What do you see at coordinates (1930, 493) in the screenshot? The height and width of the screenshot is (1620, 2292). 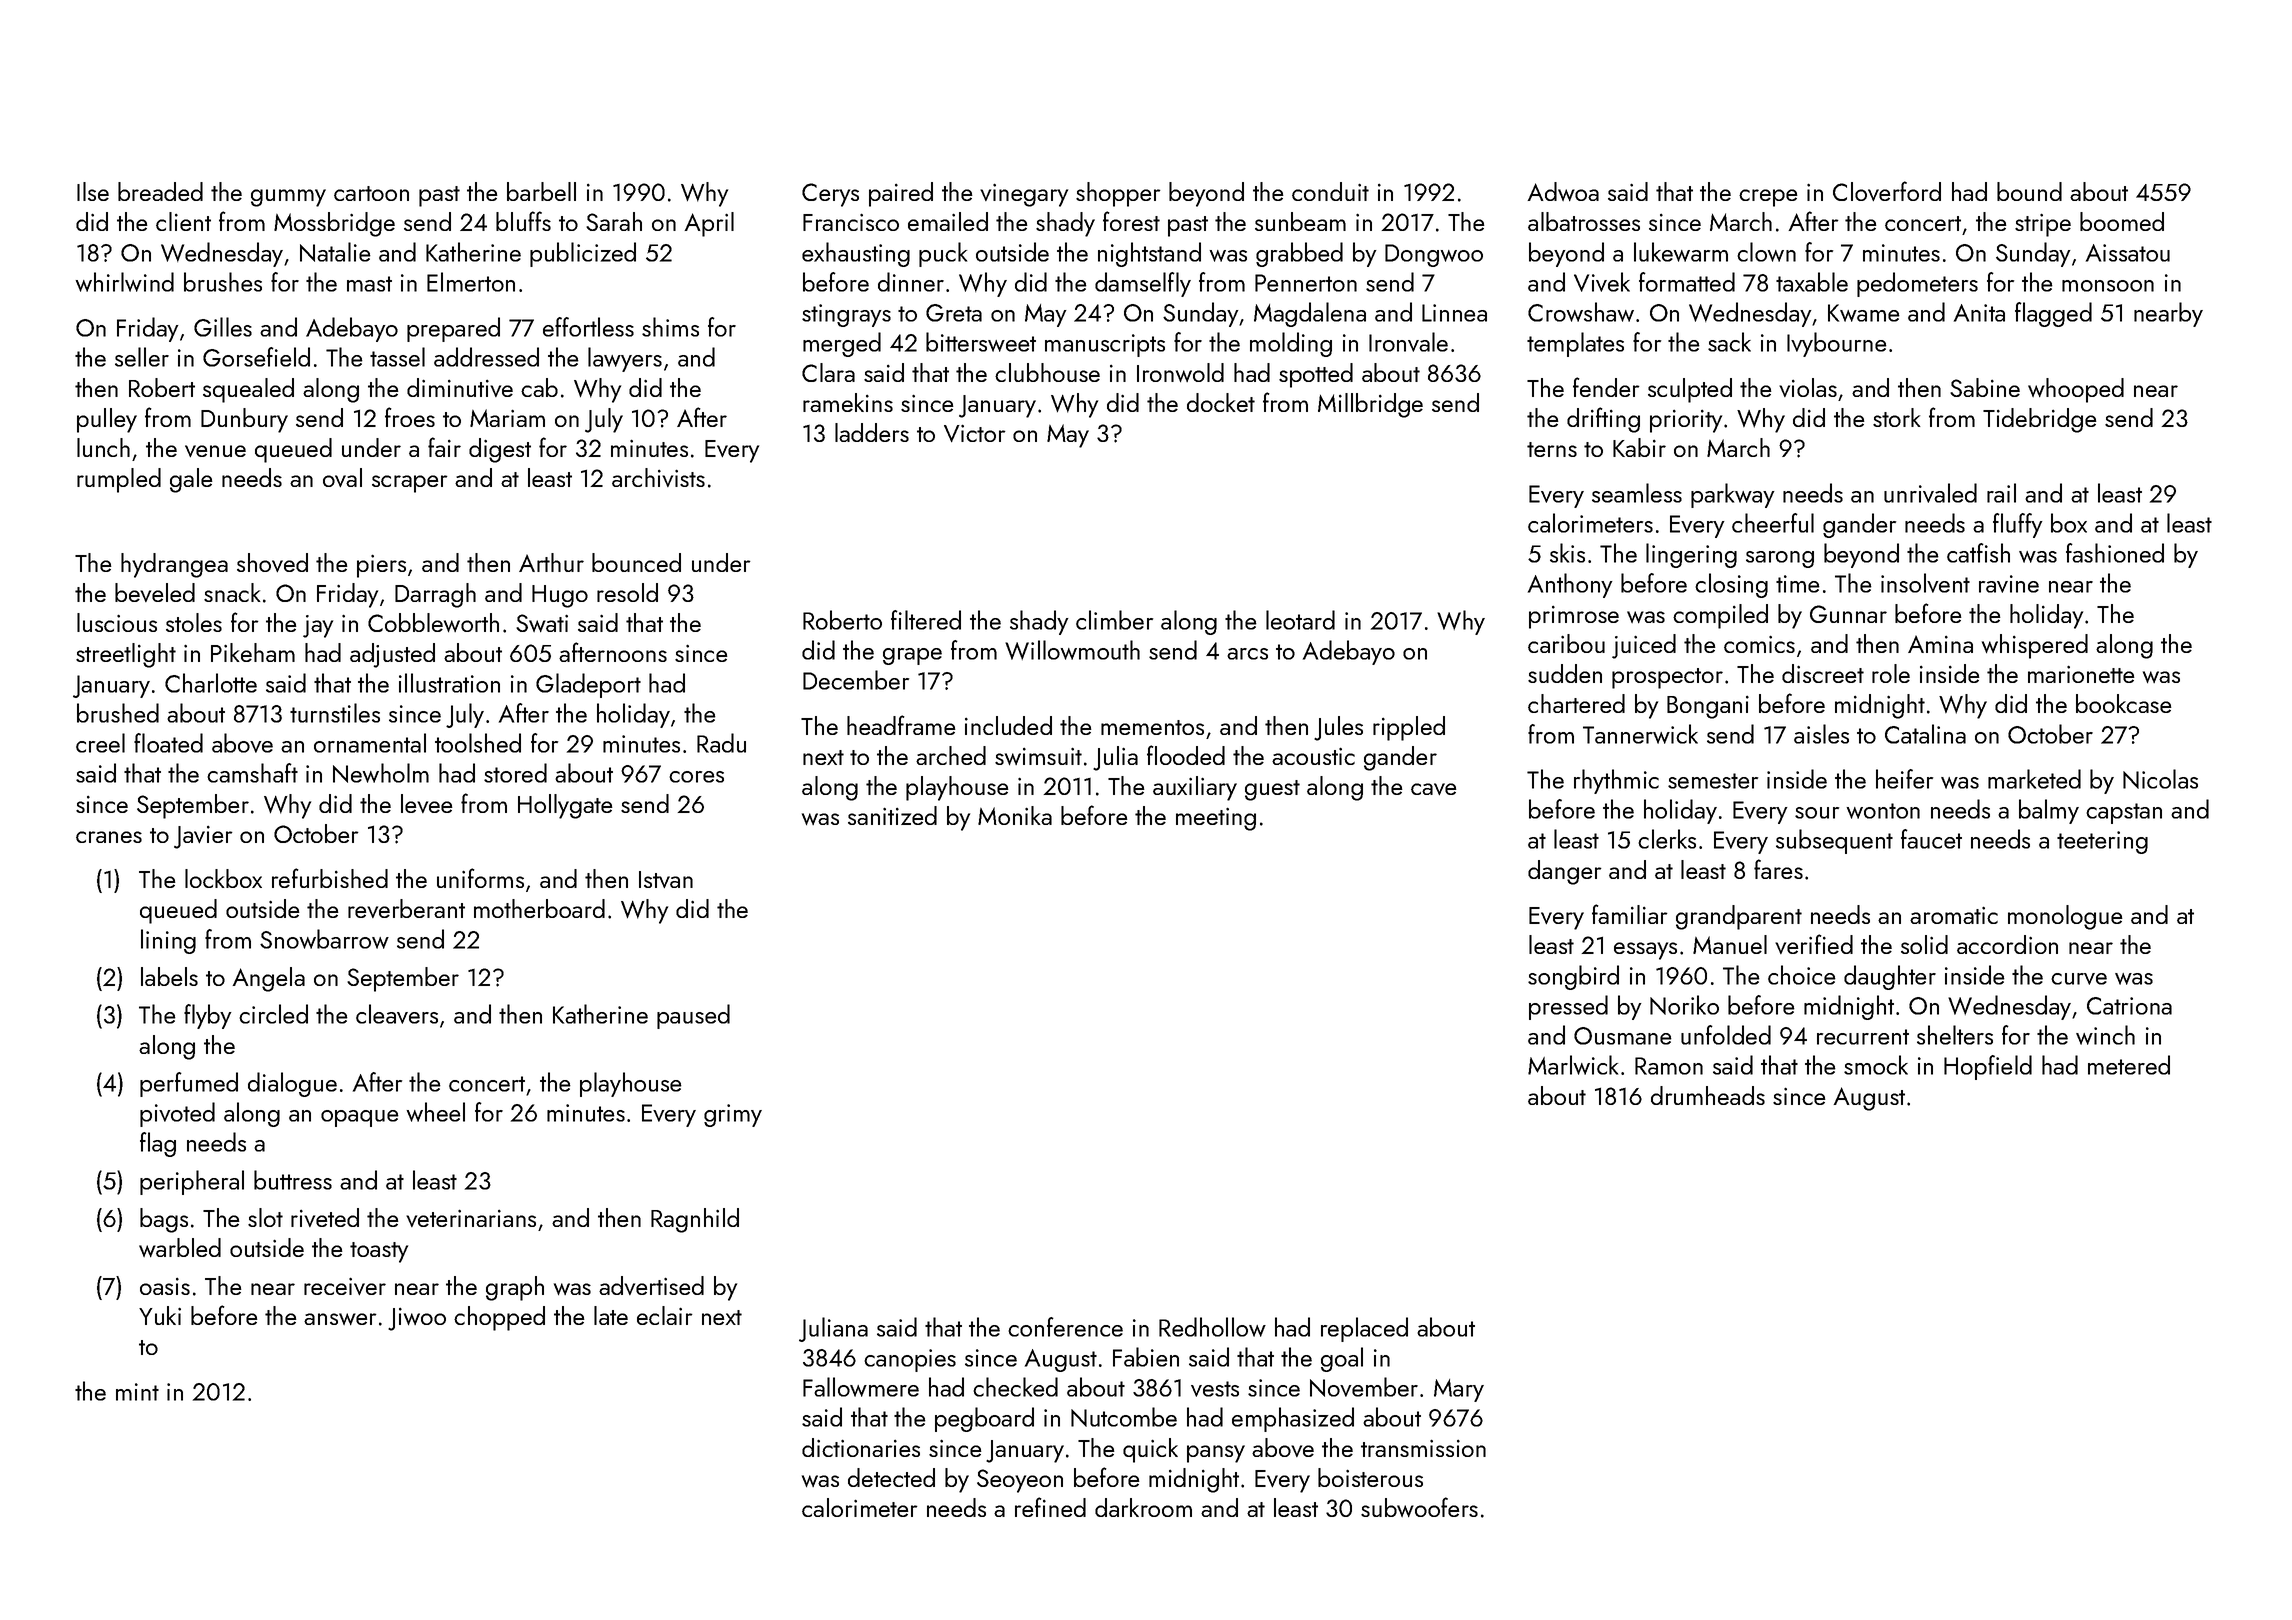 I see `unrivaled` at bounding box center [1930, 493].
